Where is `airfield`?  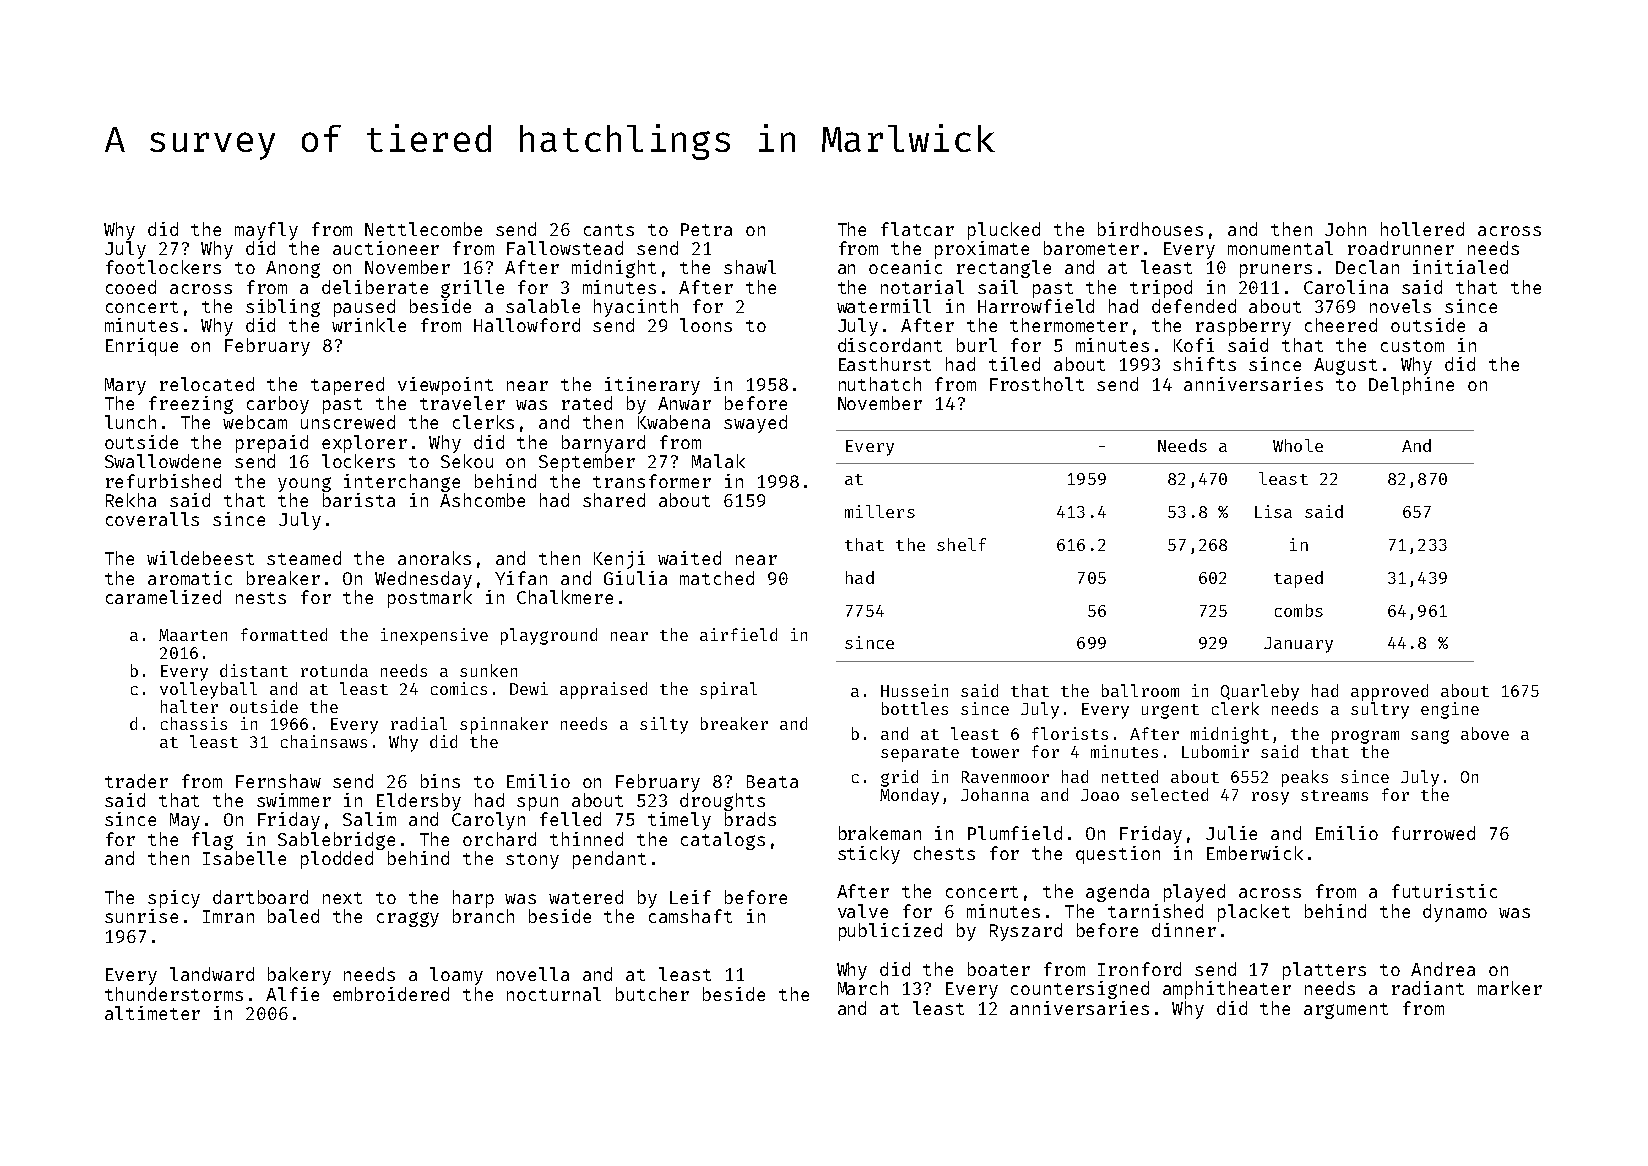 airfield is located at coordinates (738, 634).
